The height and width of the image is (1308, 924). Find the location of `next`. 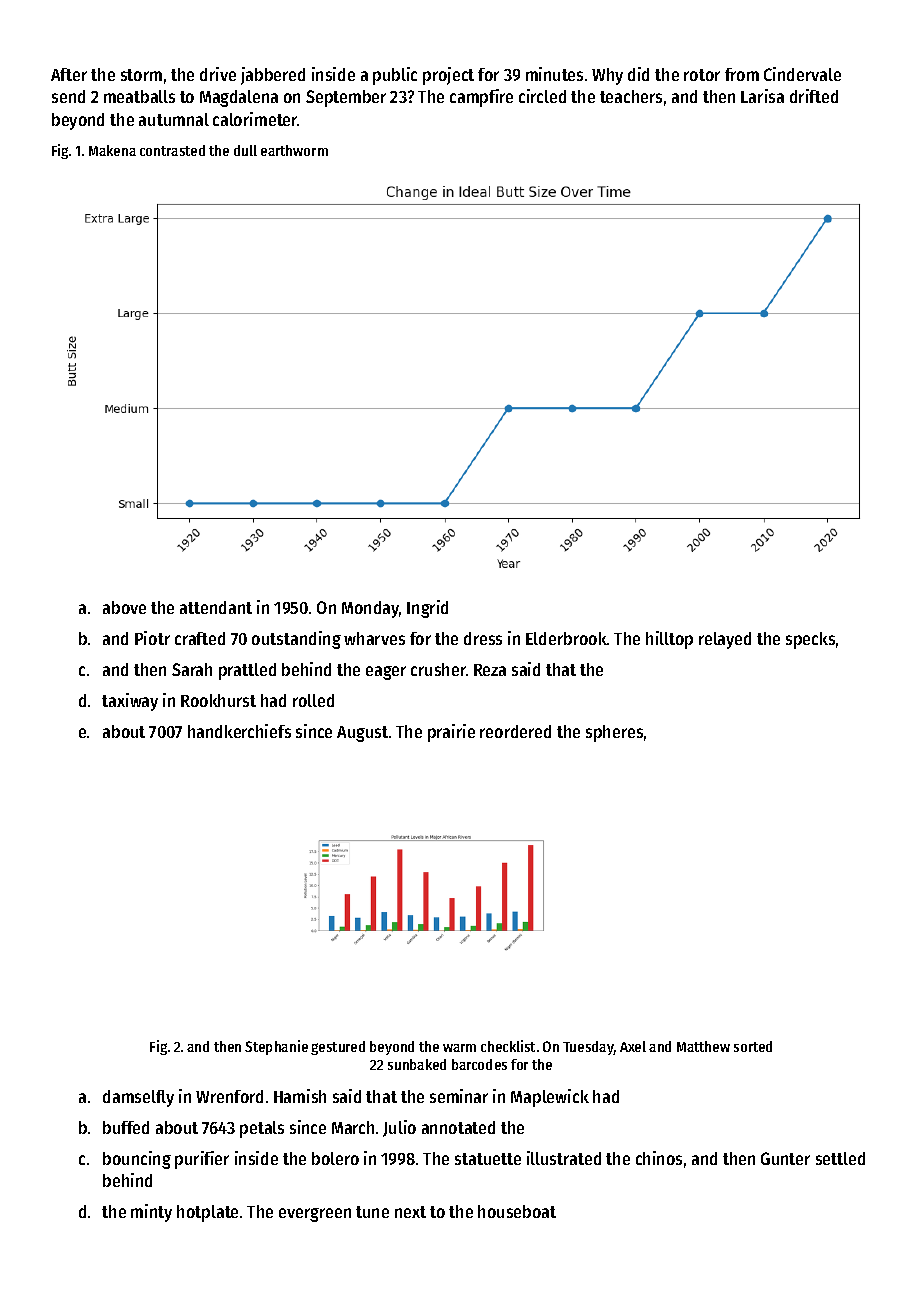

next is located at coordinates (410, 1212).
